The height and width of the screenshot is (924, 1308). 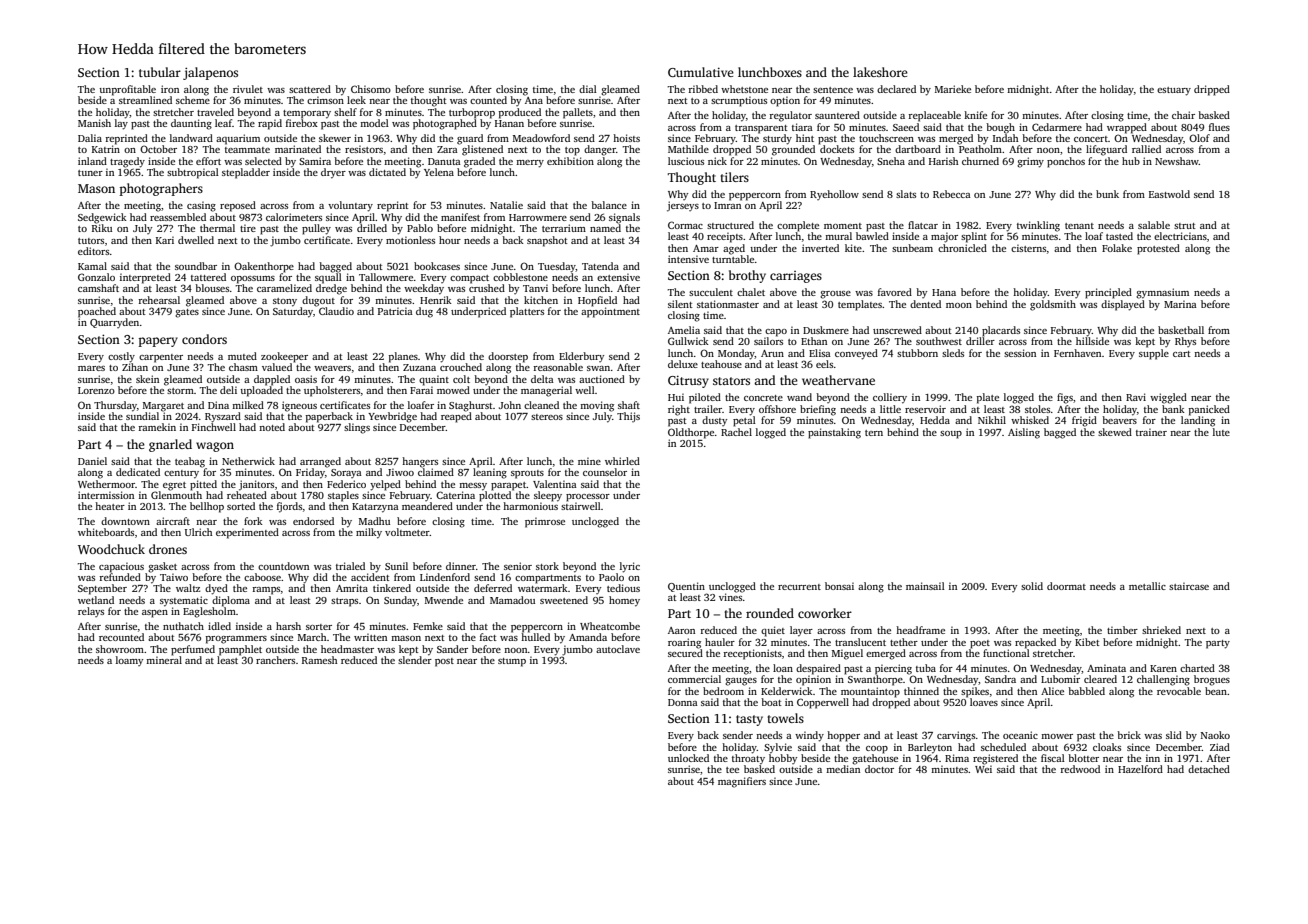 I want to click on tilers, so click(x=734, y=177).
